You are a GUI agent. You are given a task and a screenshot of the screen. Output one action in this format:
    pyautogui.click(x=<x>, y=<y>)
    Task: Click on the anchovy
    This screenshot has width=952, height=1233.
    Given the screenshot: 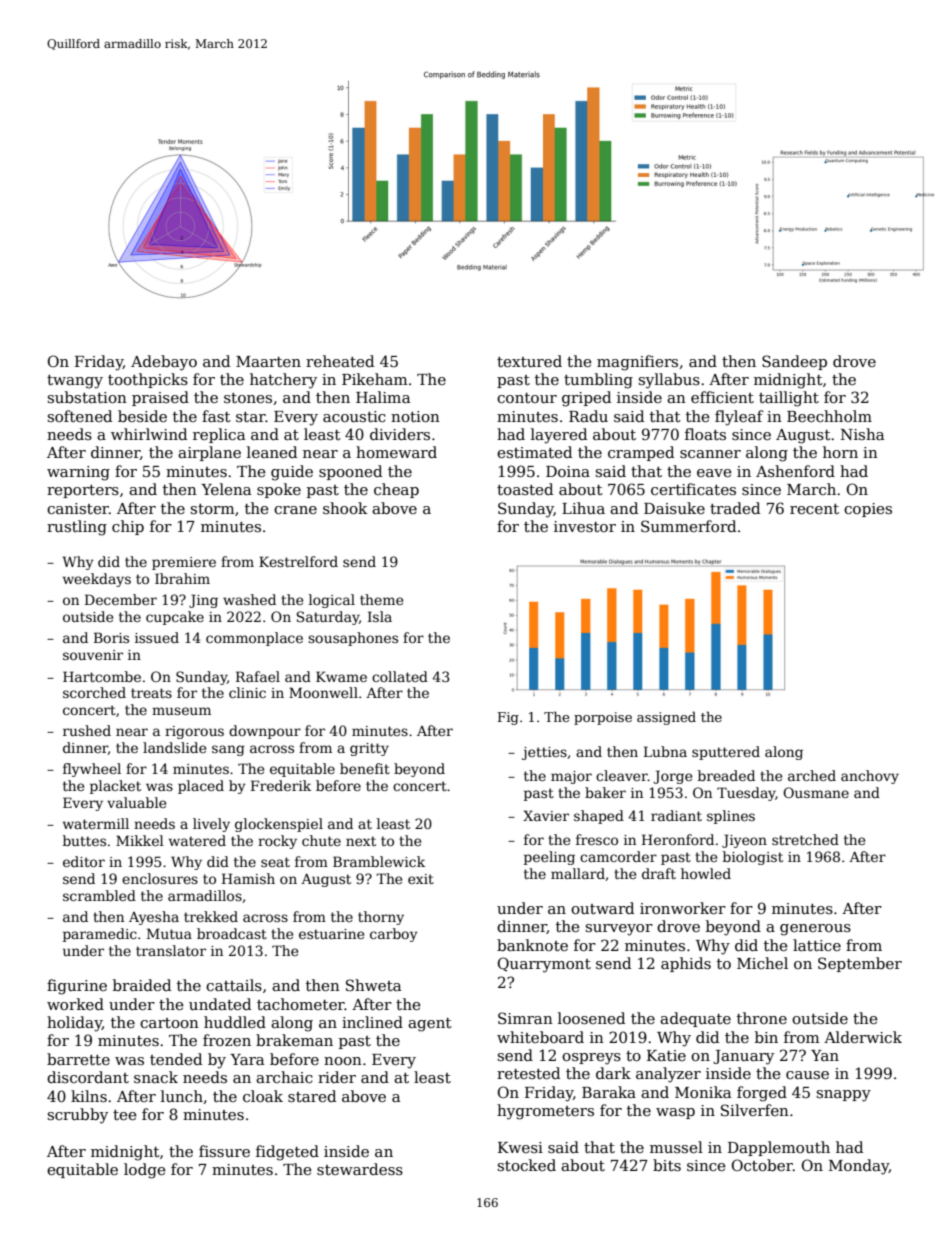 What is the action you would take?
    pyautogui.click(x=870, y=777)
